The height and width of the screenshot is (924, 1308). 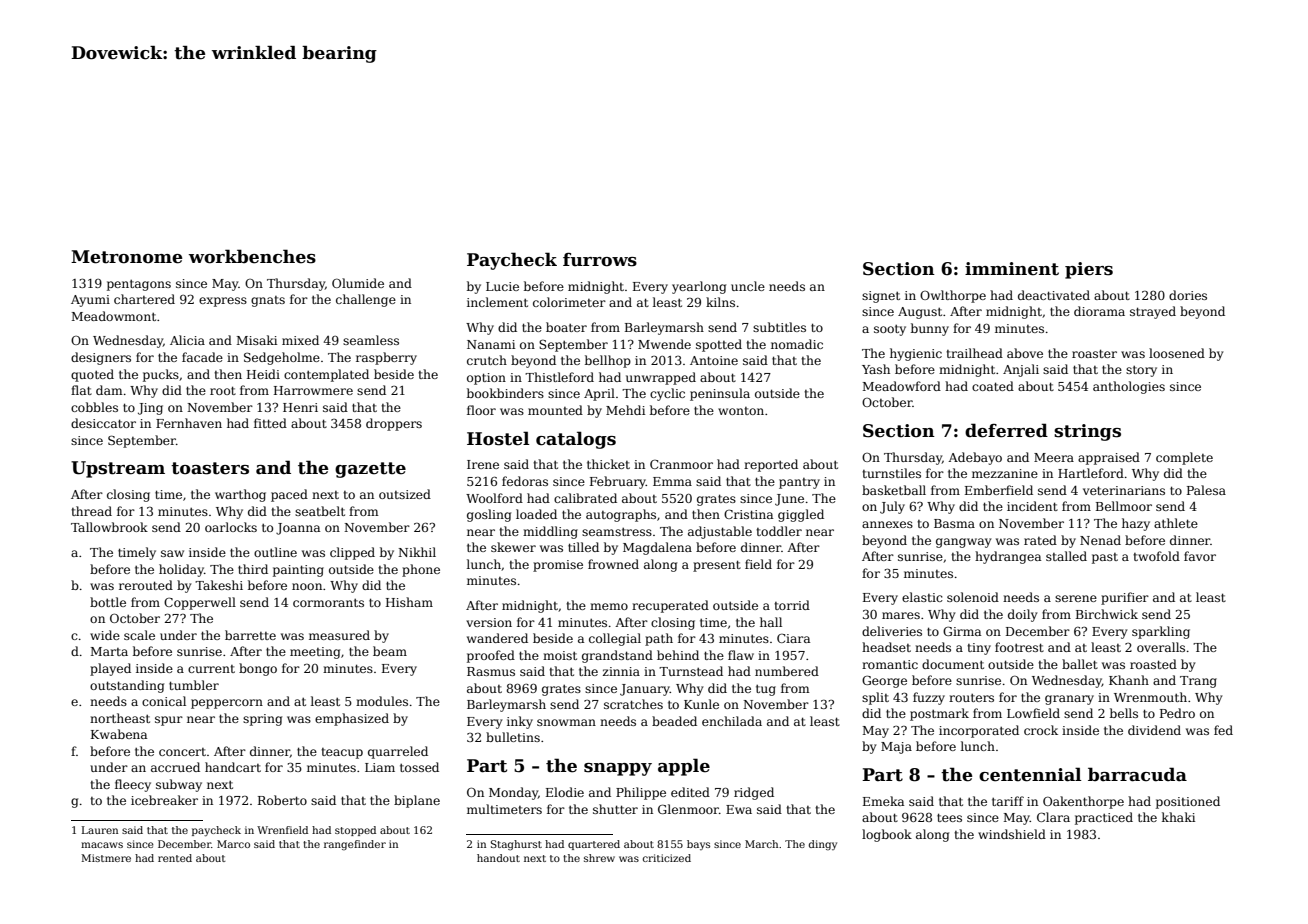 I want to click on memo, so click(x=609, y=606).
